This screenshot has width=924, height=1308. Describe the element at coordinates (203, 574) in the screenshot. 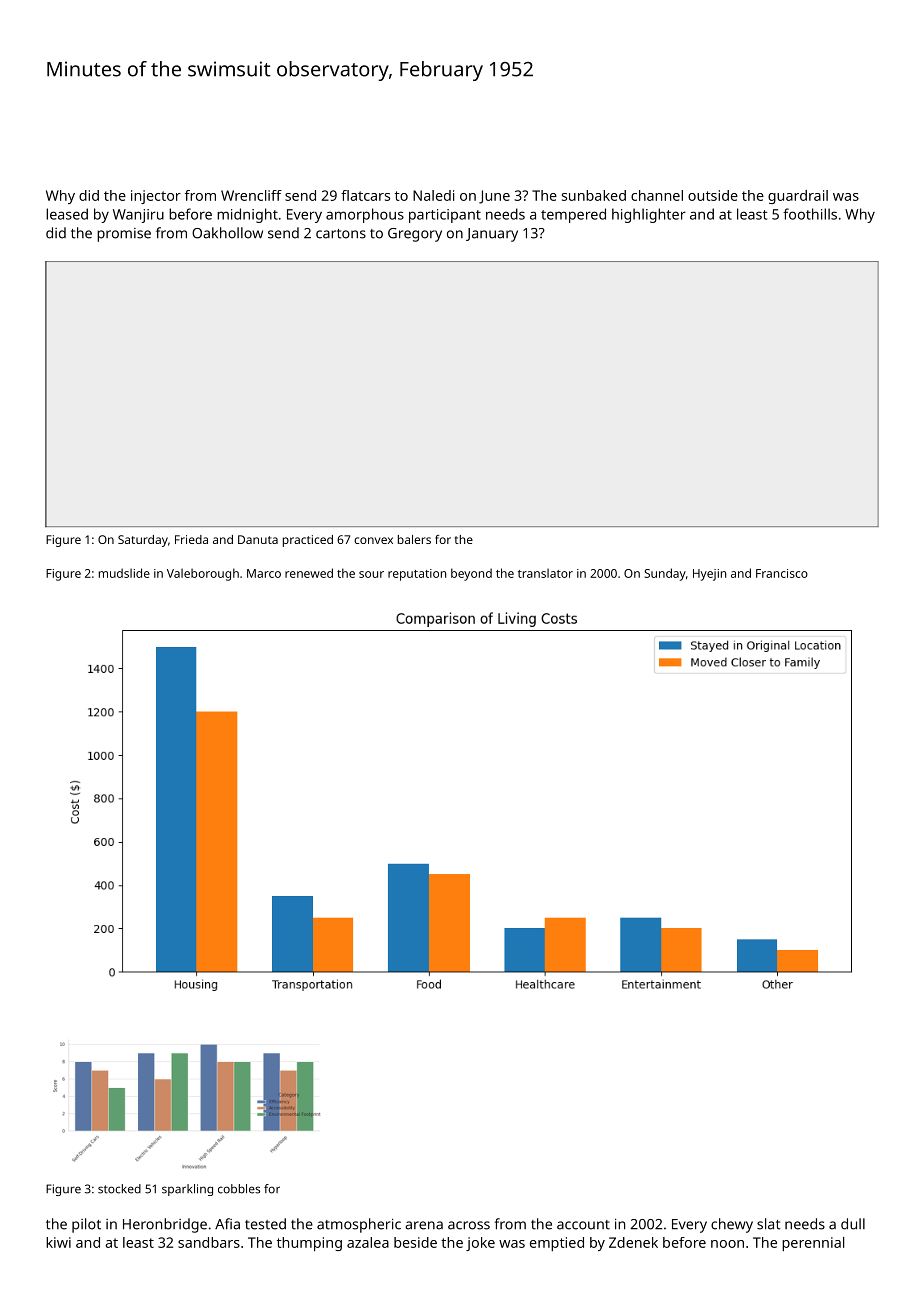

I see `Valeborough` at that location.
